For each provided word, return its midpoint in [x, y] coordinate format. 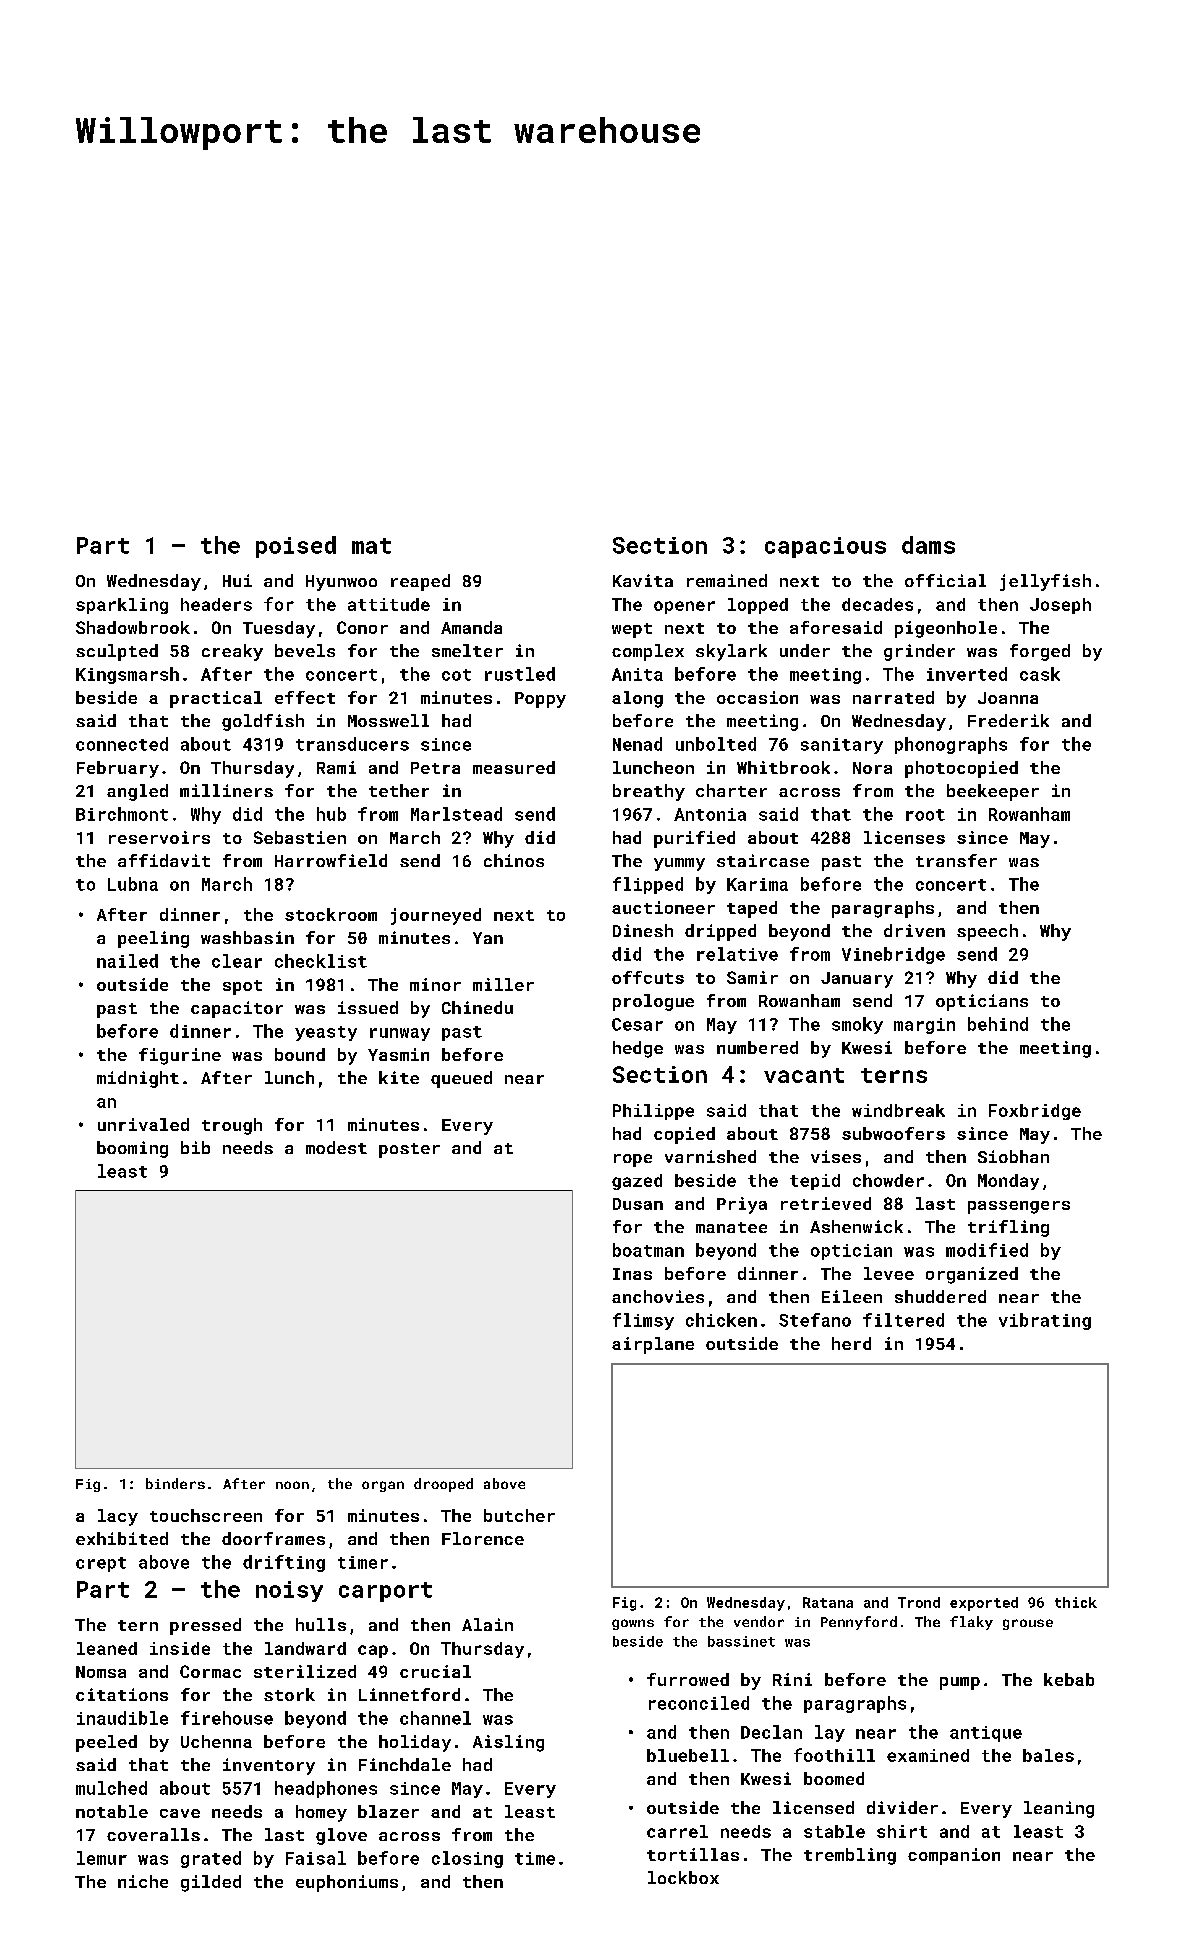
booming [132, 1149]
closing [467, 1859]
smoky [857, 1025]
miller [503, 984]
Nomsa [101, 1672]
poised [296, 547]
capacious [825, 547]
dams [928, 545]
